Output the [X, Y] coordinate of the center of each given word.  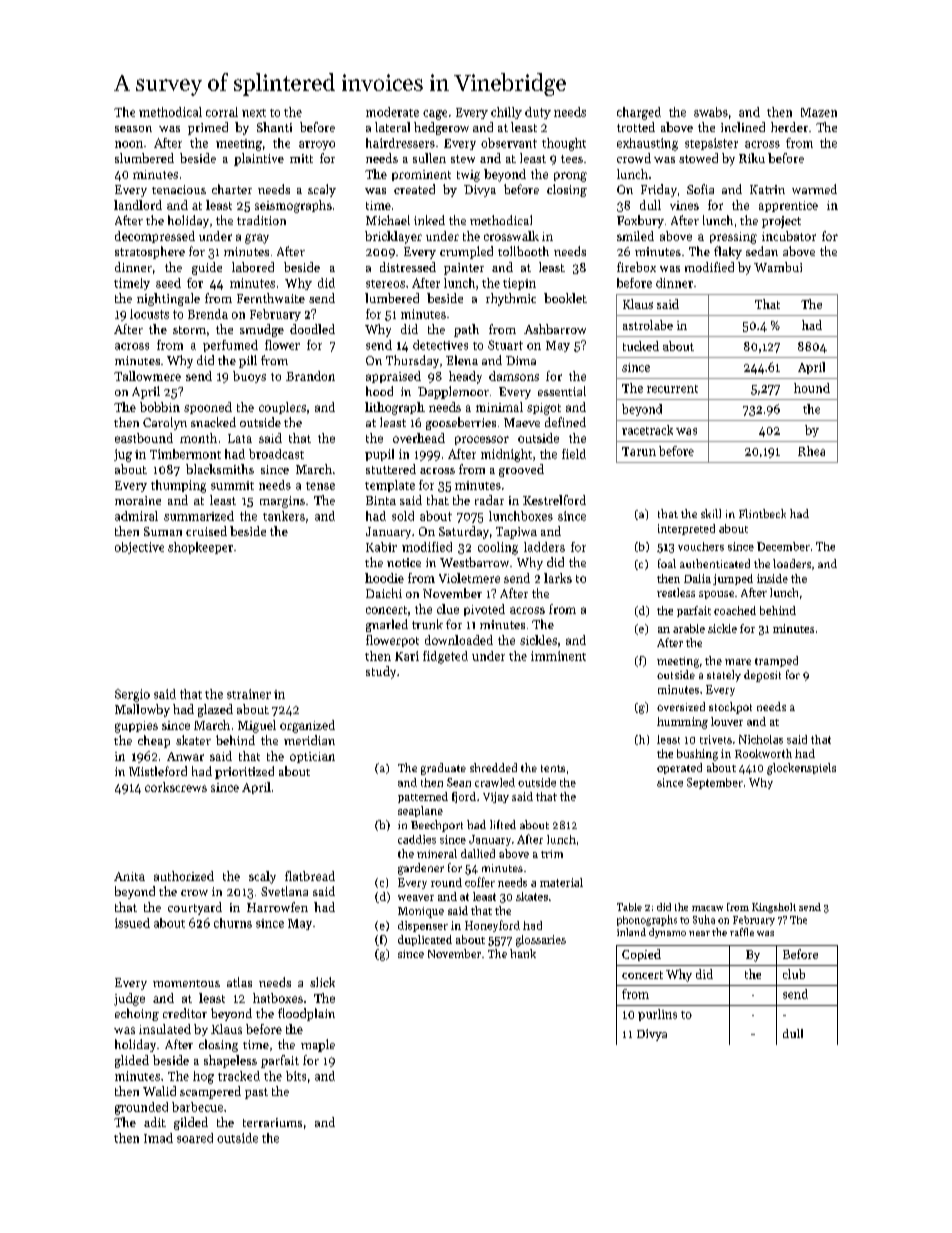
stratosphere [150, 252]
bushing [697, 755]
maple [318, 1045]
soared [195, 1138]
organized [307, 726]
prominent [421, 175]
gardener [421, 869]
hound [812, 388]
